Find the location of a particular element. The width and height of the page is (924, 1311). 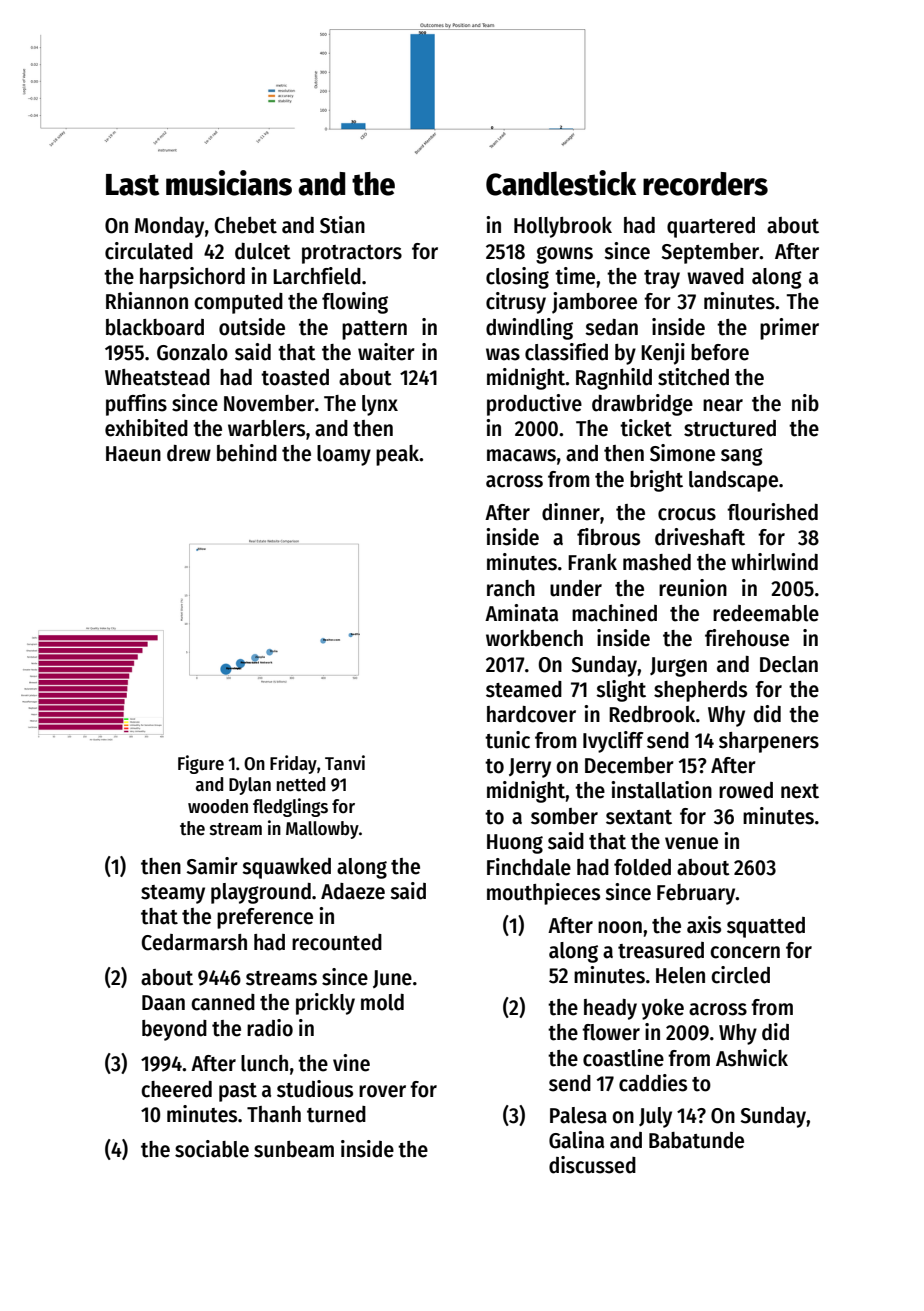

citrusy is located at coordinates (516, 303).
